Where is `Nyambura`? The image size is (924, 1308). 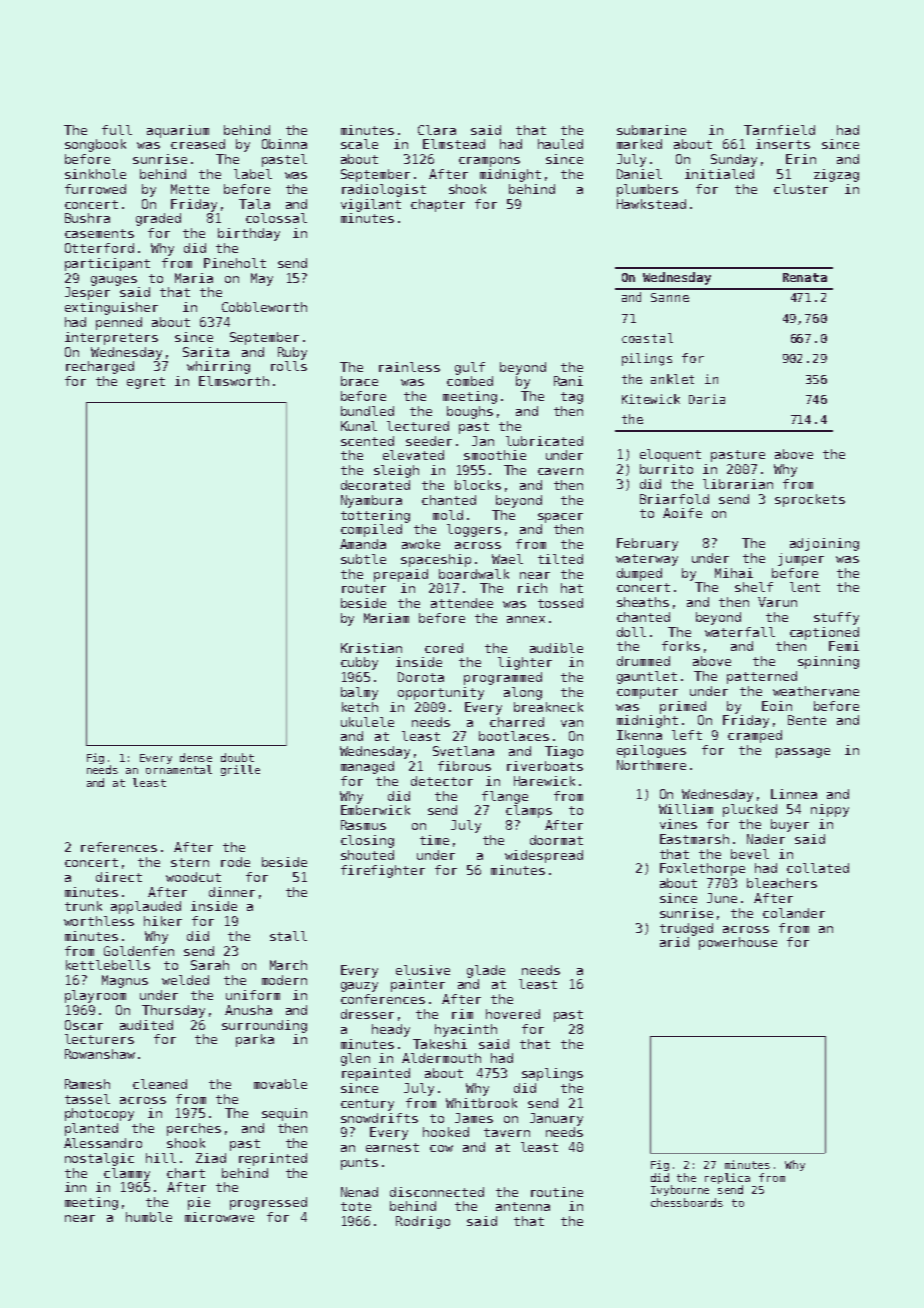 Nyambura is located at coordinates (371, 501).
